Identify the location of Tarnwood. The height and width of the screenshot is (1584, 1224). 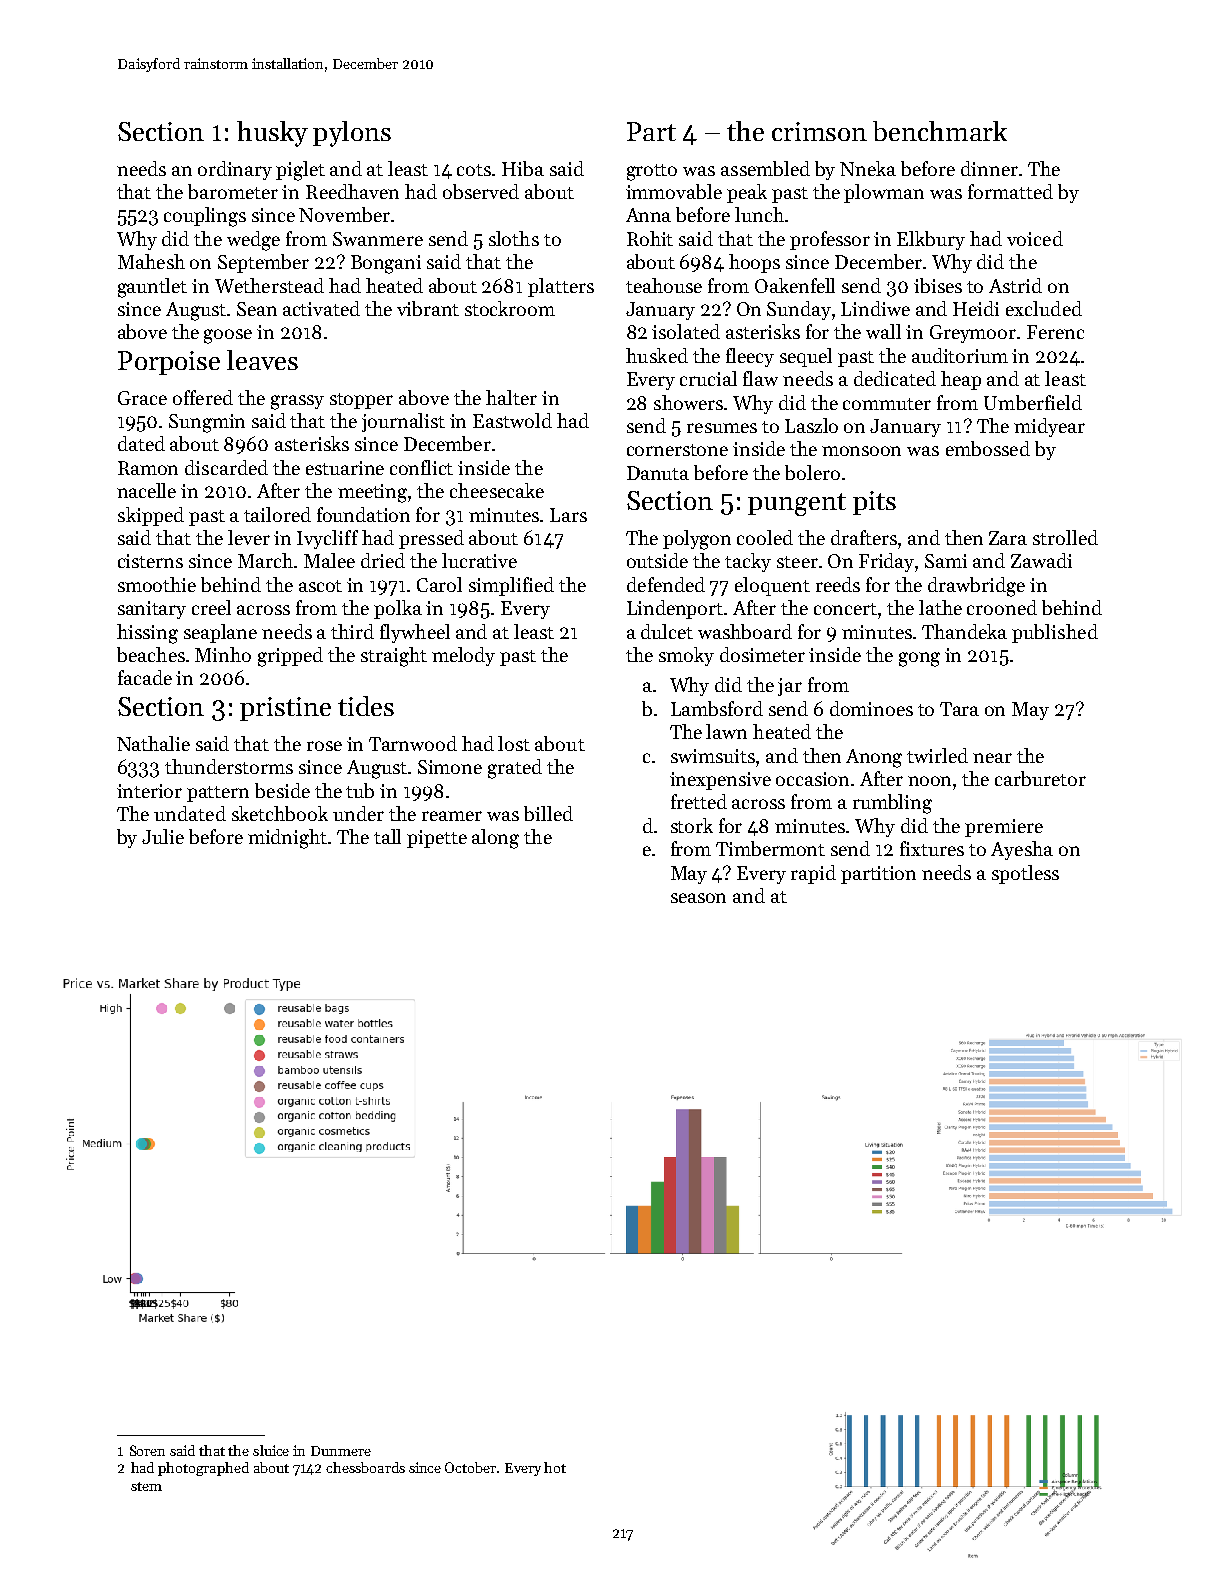
(413, 743).
